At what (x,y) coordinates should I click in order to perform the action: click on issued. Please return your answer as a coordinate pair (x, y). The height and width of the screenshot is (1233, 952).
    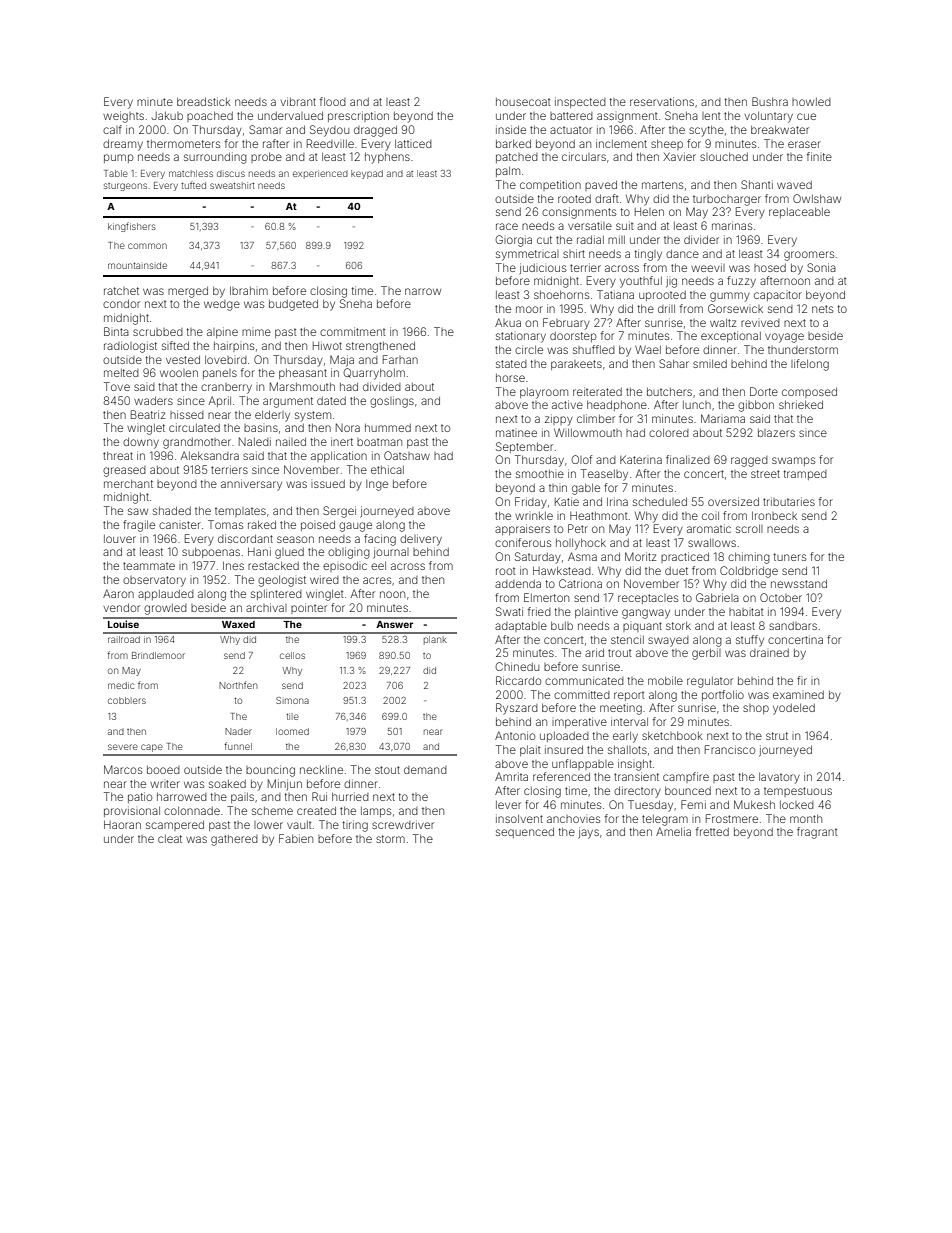
    Looking at the image, I should click on (328, 484).
